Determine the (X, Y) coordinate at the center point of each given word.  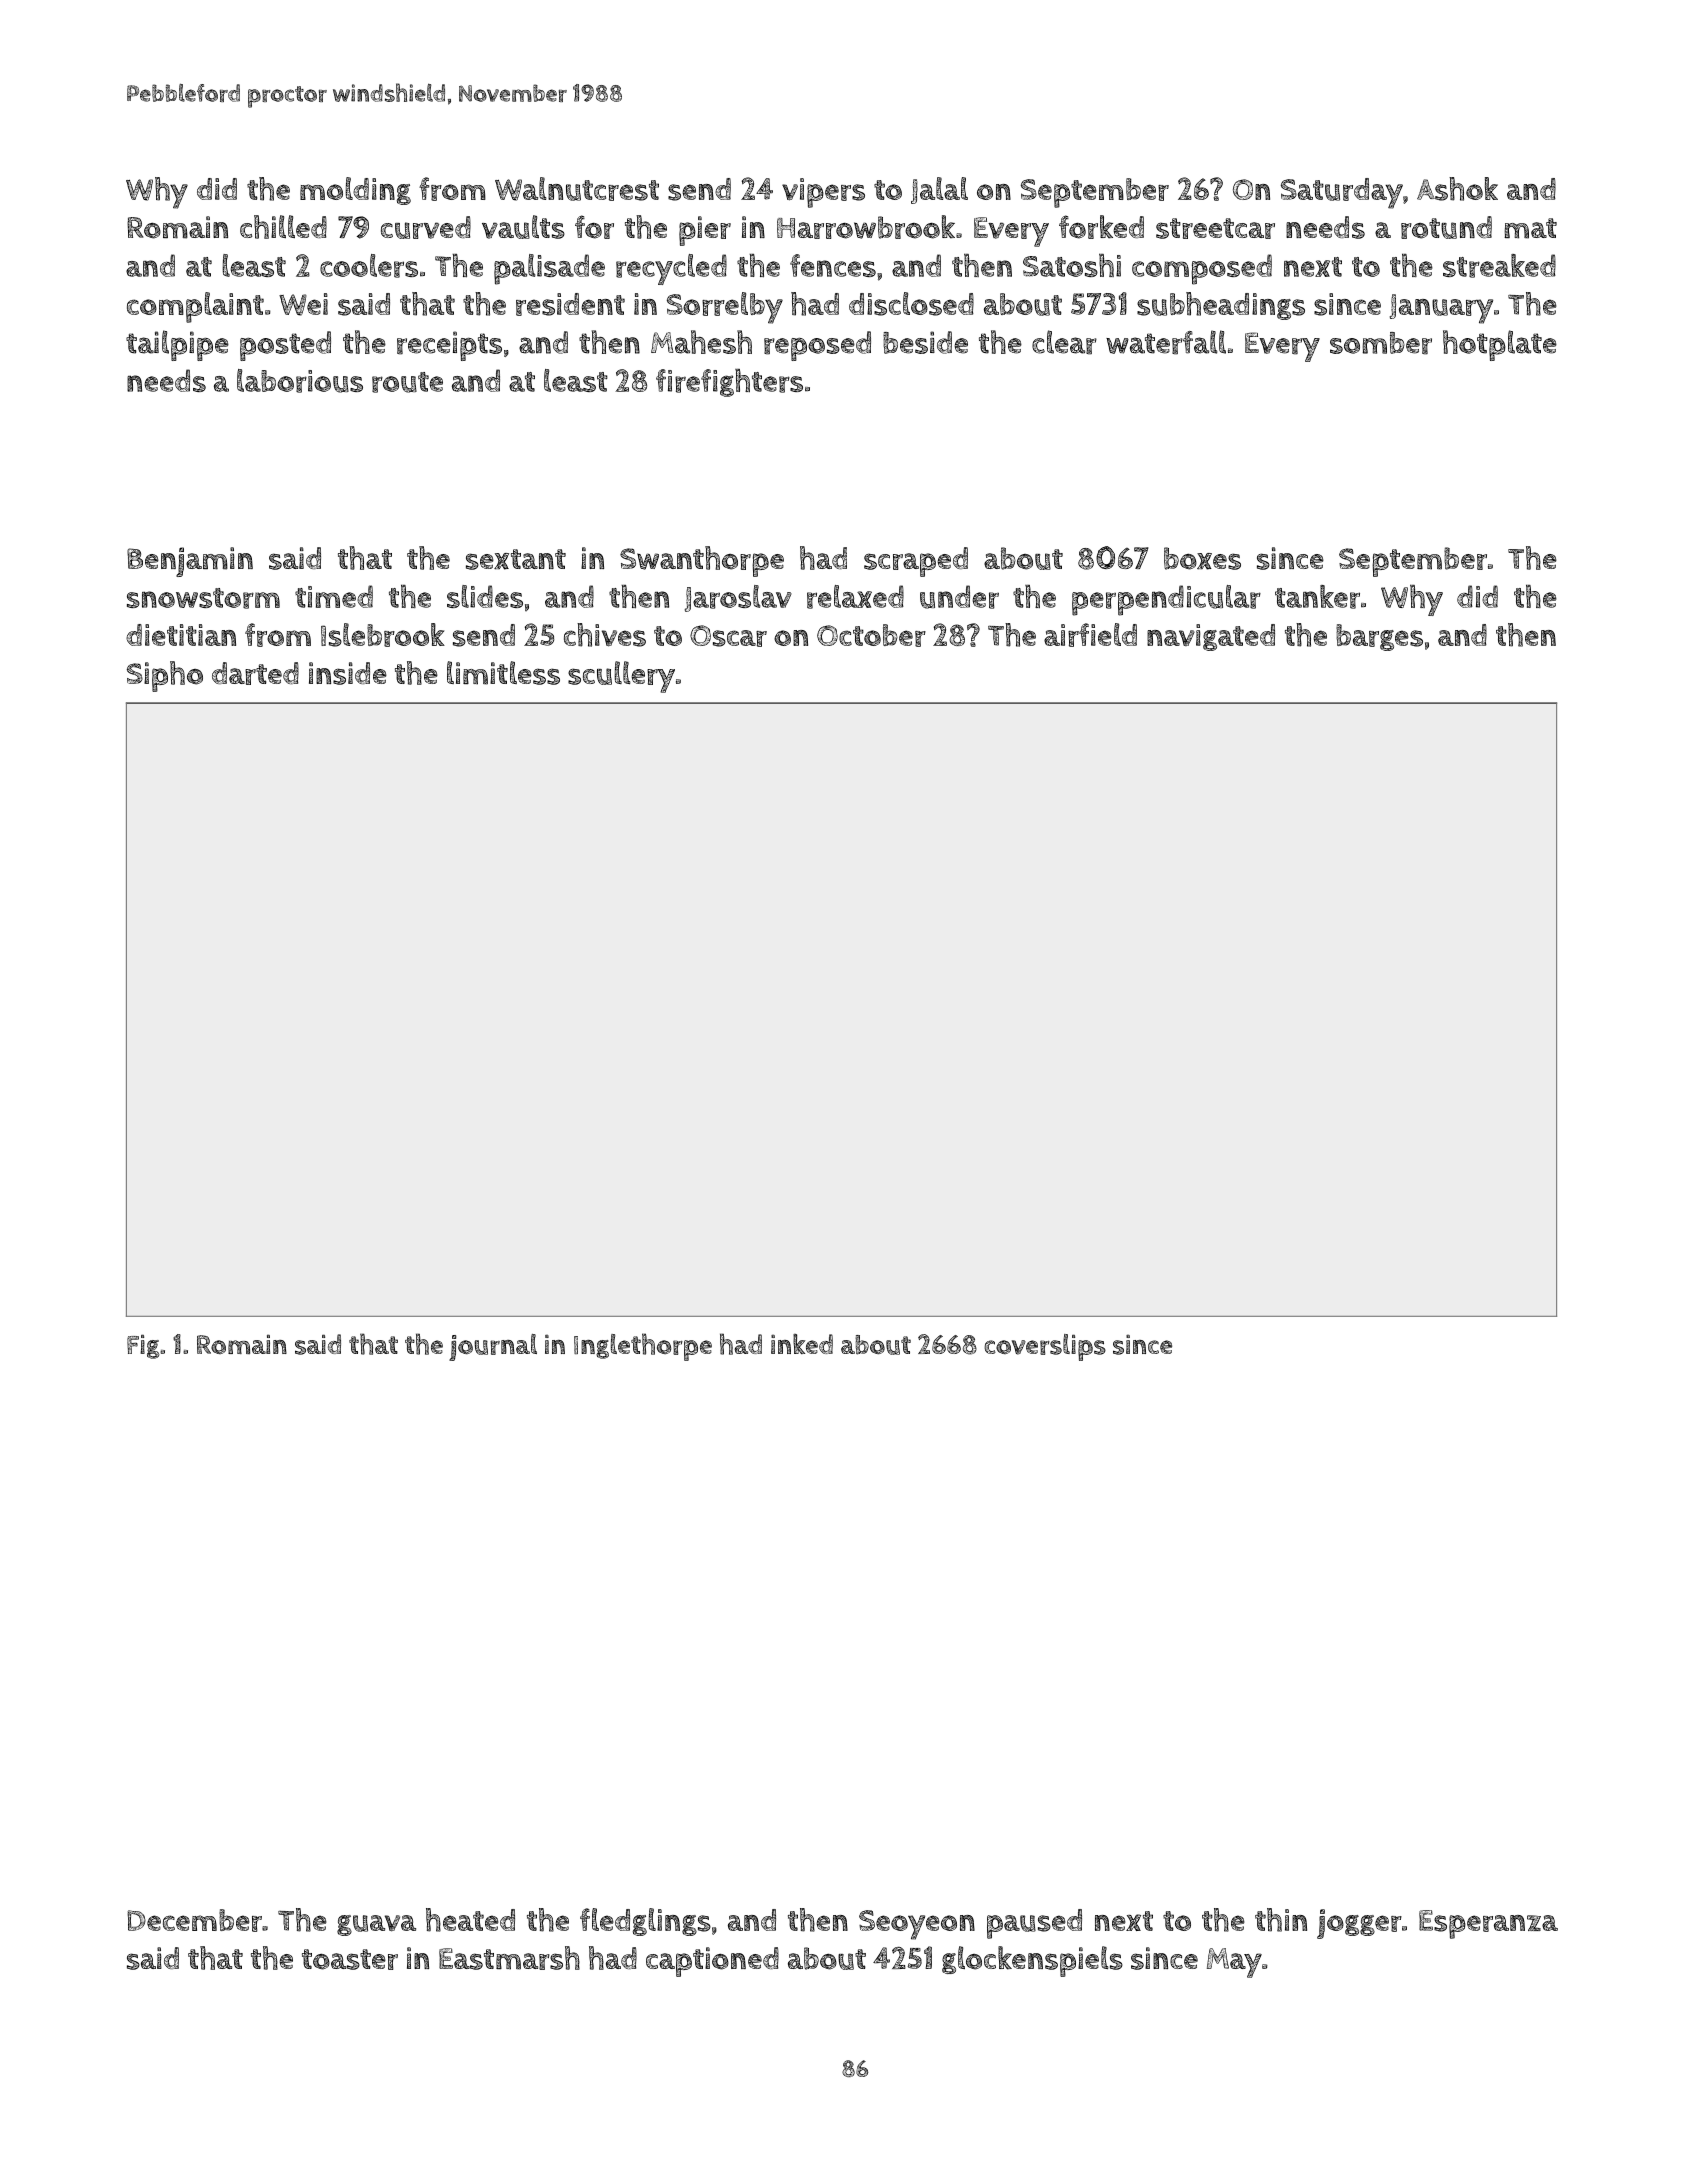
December (194, 1920)
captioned (712, 1962)
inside (348, 673)
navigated (1211, 637)
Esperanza (1488, 1924)
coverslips (1045, 1347)
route (407, 382)
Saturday (1342, 193)
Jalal (939, 190)
